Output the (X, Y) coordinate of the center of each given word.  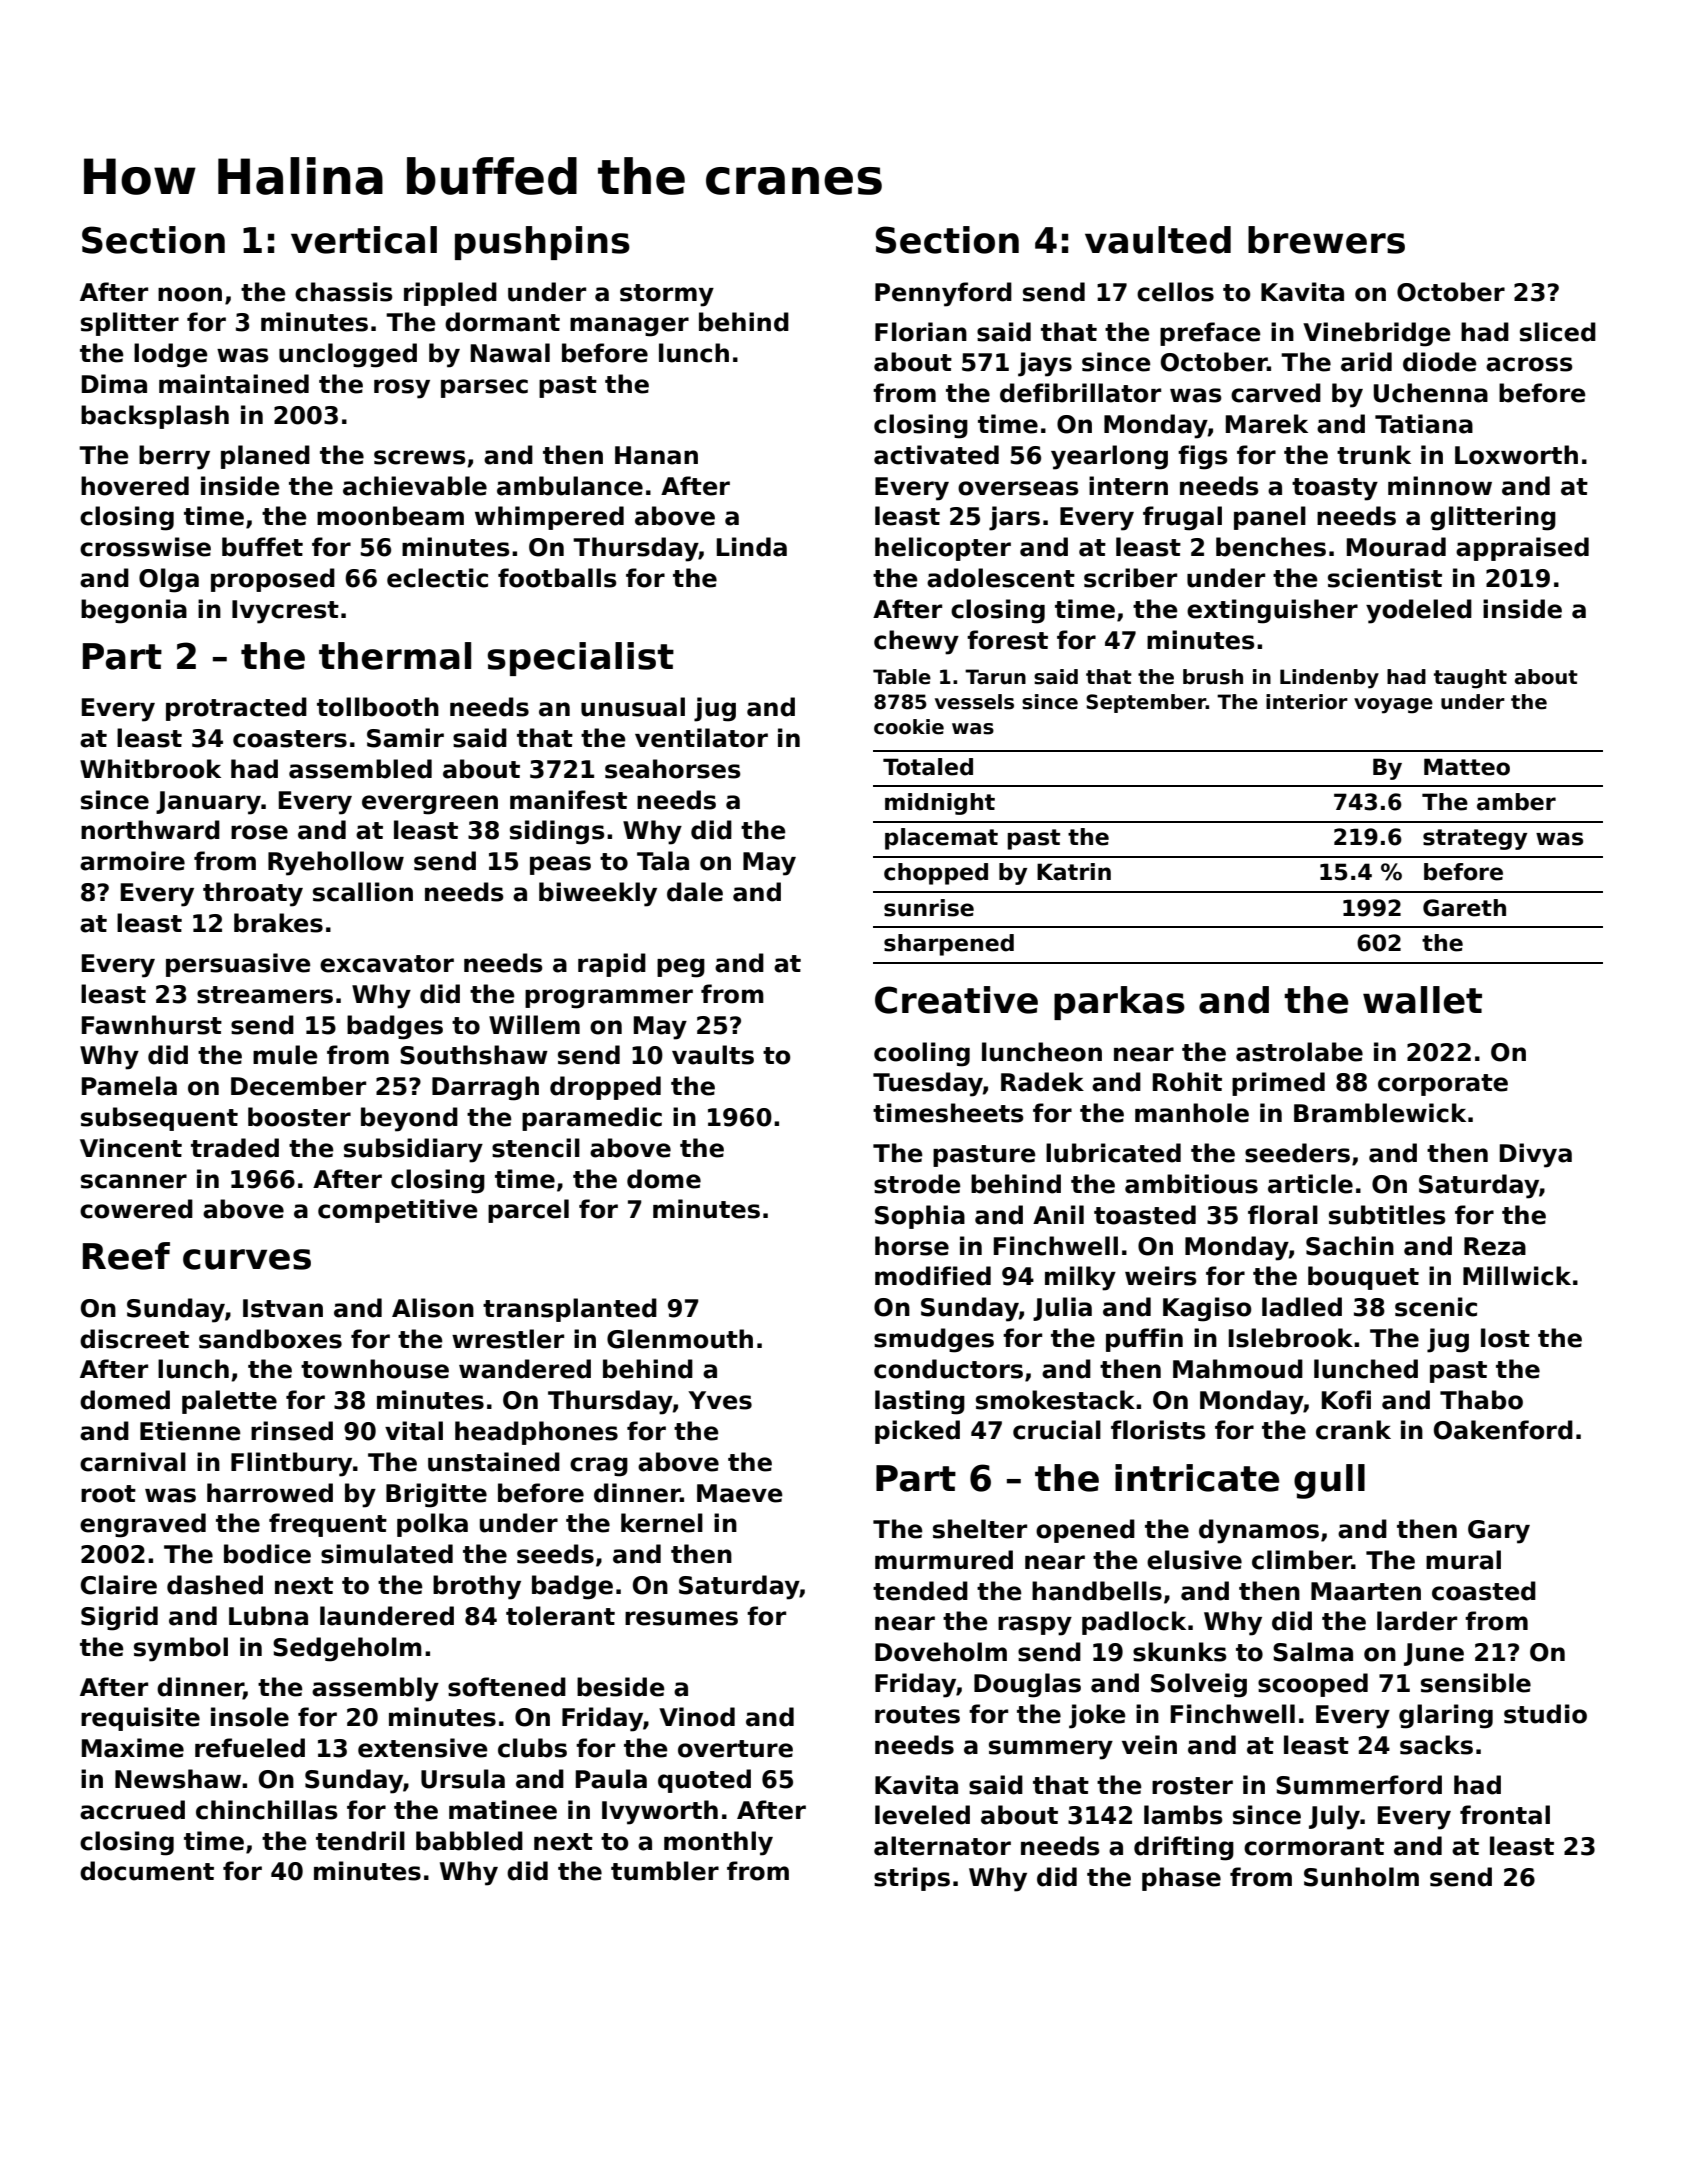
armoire (132, 861)
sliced (1558, 332)
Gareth (1464, 908)
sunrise (929, 908)
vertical (364, 240)
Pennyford (943, 294)
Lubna (268, 1616)
